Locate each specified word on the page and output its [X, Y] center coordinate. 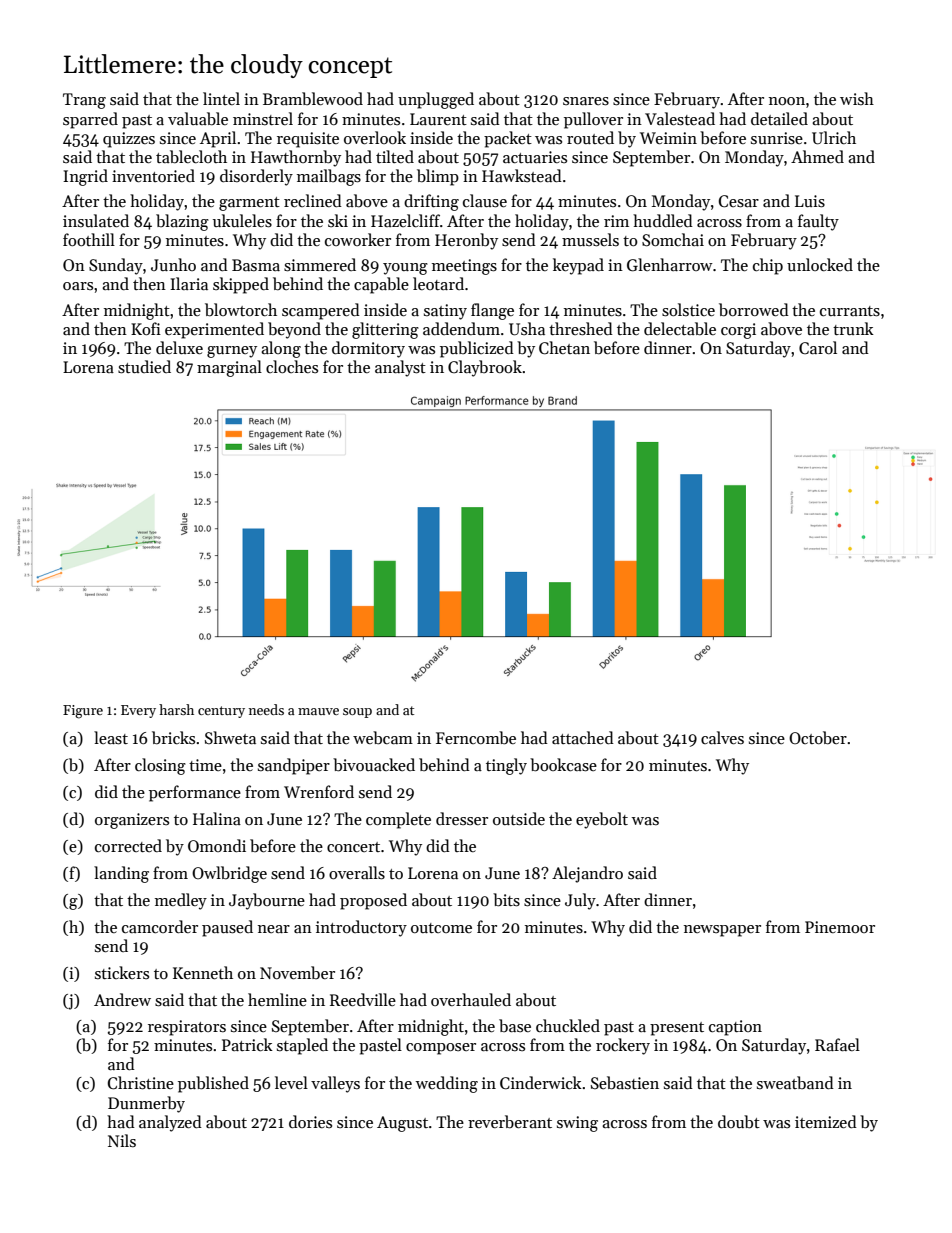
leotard [438, 283]
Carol [818, 347]
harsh [176, 709]
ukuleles [242, 221]
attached [583, 737]
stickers [122, 972]
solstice [688, 310]
